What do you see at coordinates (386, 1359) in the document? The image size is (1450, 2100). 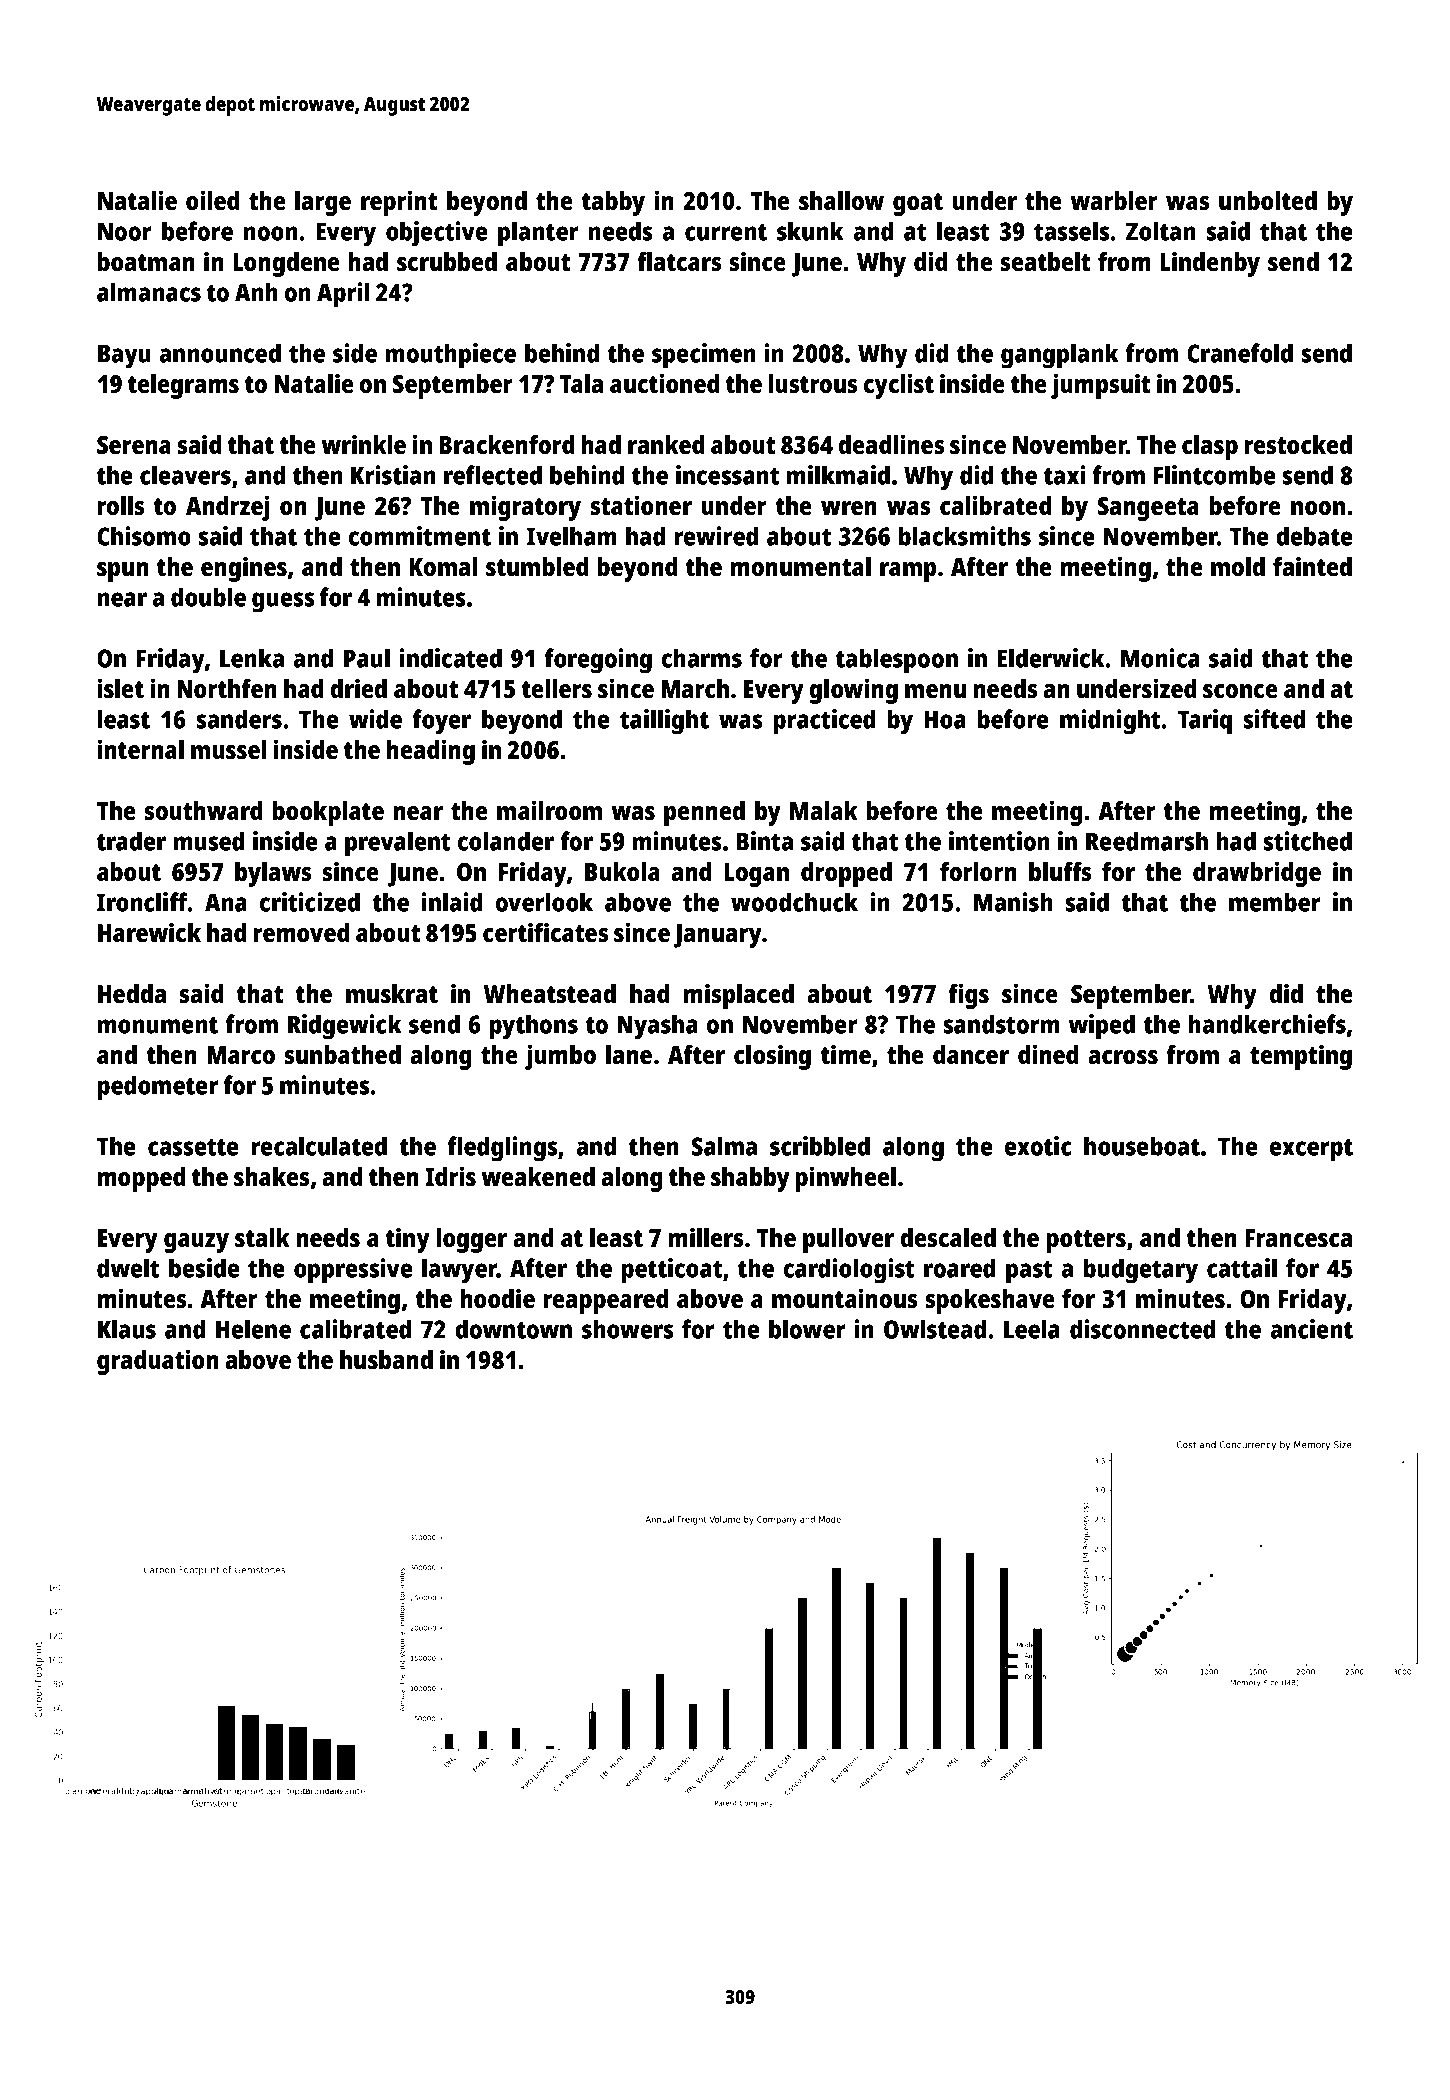 I see `husband` at bounding box center [386, 1359].
